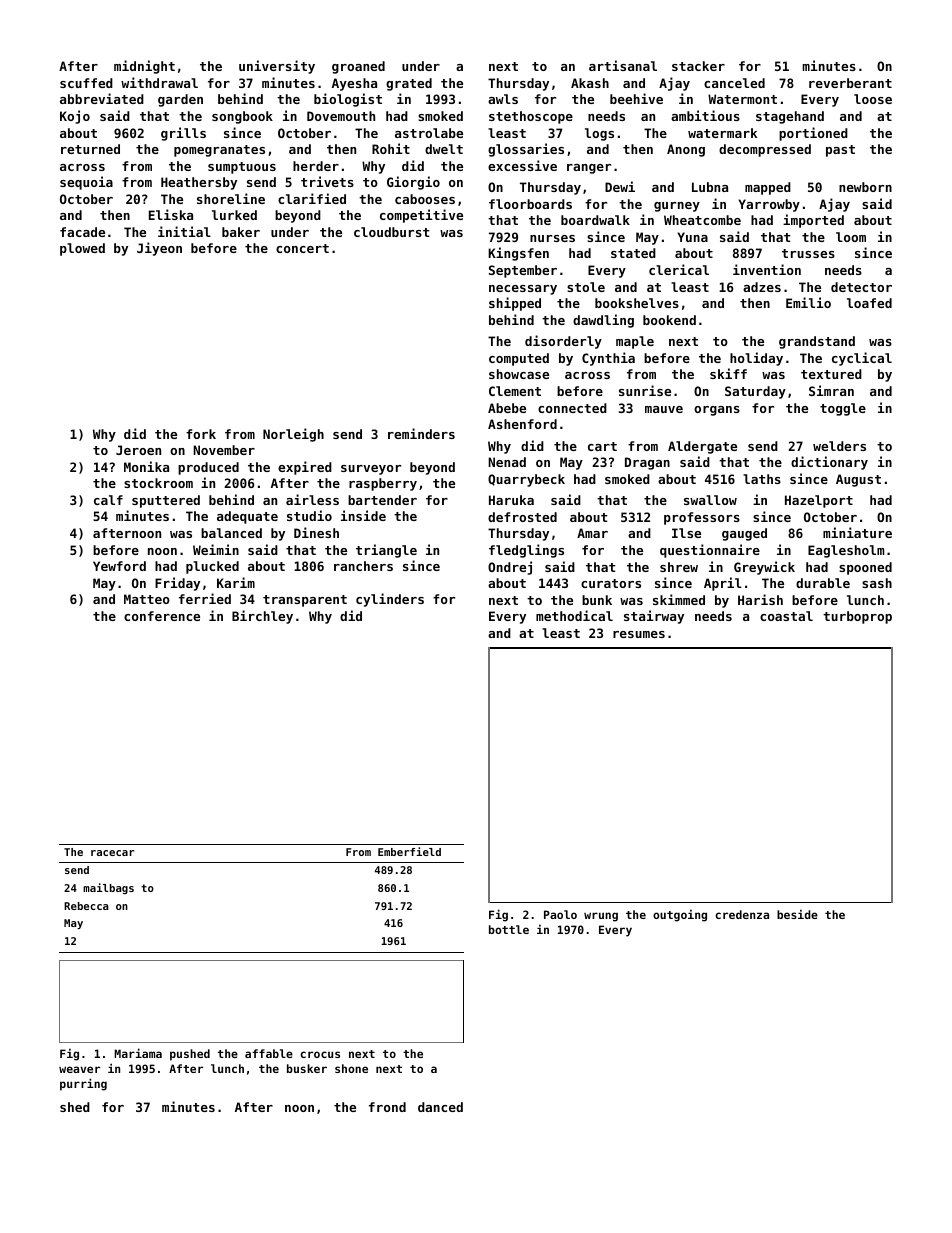  Describe the element at coordinates (425, 199) in the page. I see `cabooses` at that location.
